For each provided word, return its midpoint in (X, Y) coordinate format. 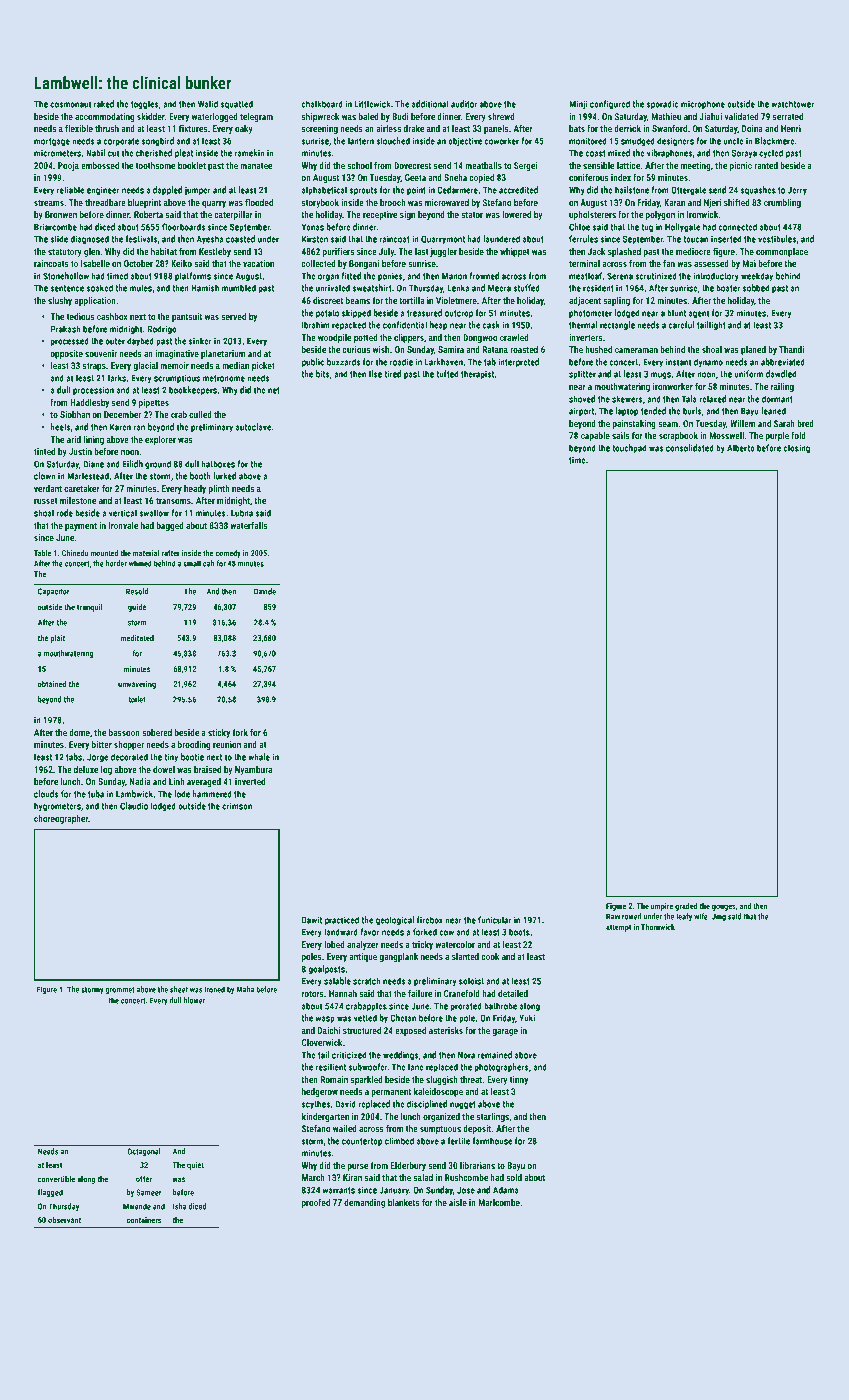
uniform (749, 374)
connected (737, 227)
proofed (316, 1203)
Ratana (495, 349)
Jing (719, 917)
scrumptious (177, 379)
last (422, 251)
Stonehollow (66, 276)
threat (471, 1079)
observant (64, 1220)
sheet (179, 989)
